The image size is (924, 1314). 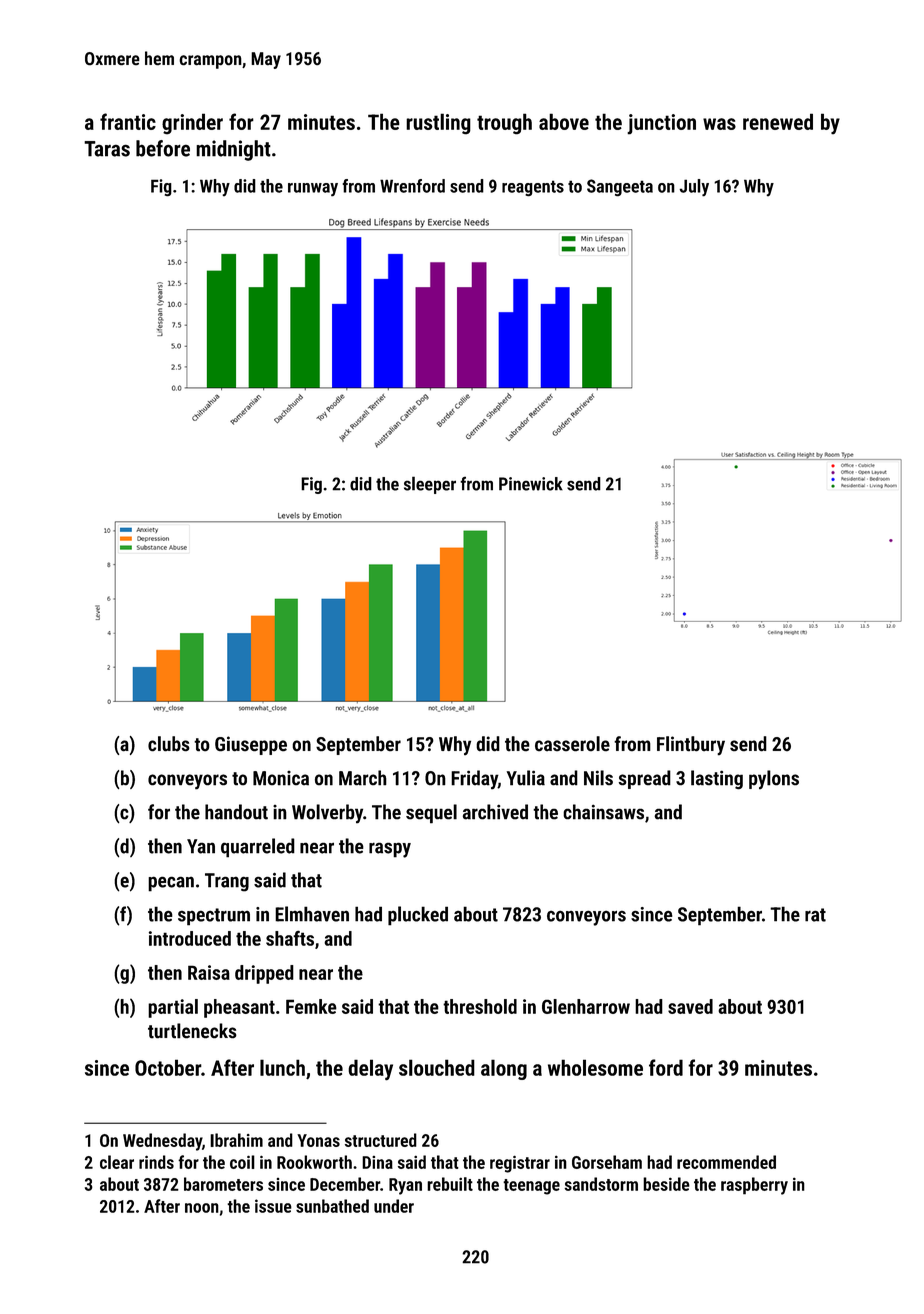 I want to click on frantic, so click(x=128, y=121).
